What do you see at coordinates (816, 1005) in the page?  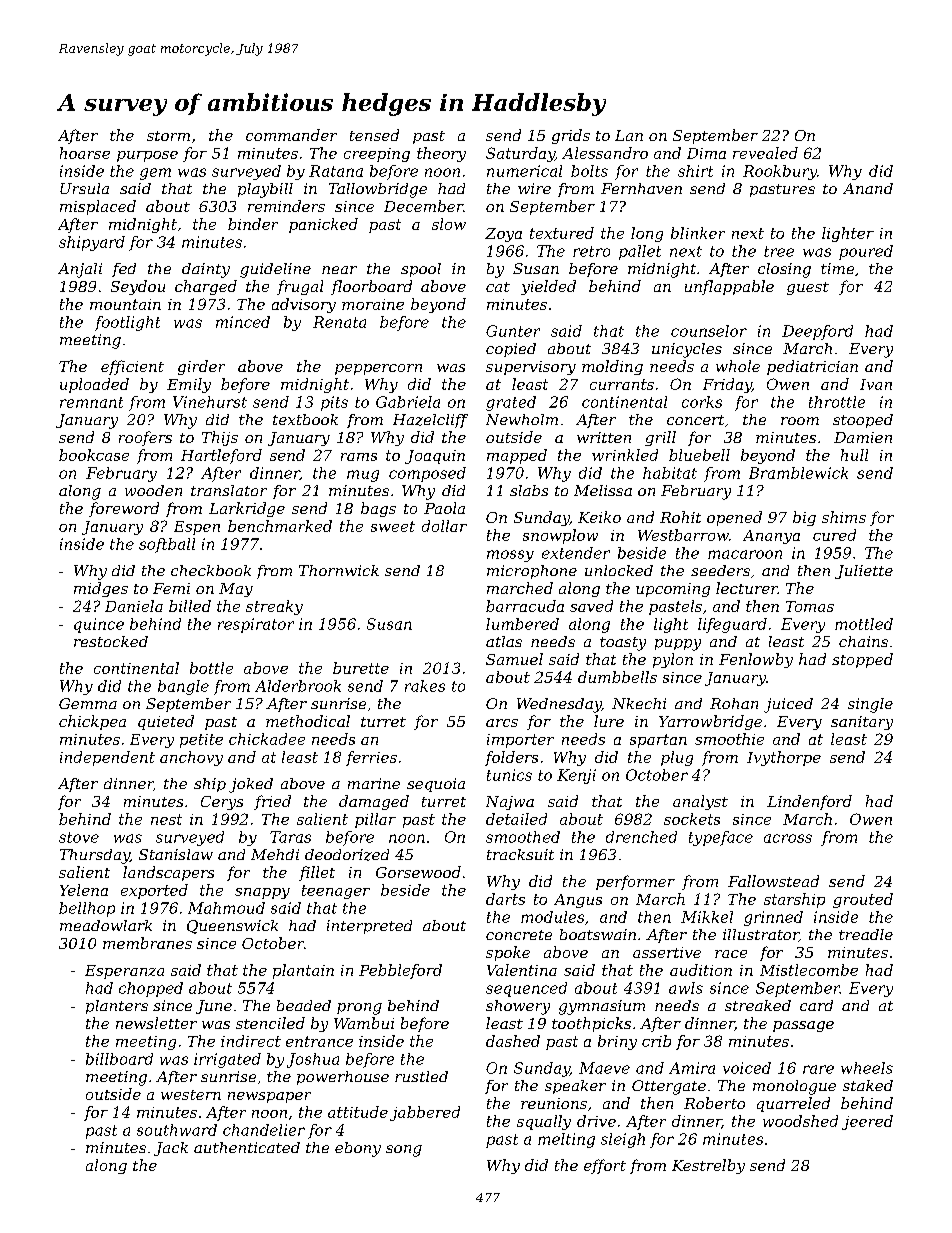 I see `card` at bounding box center [816, 1005].
